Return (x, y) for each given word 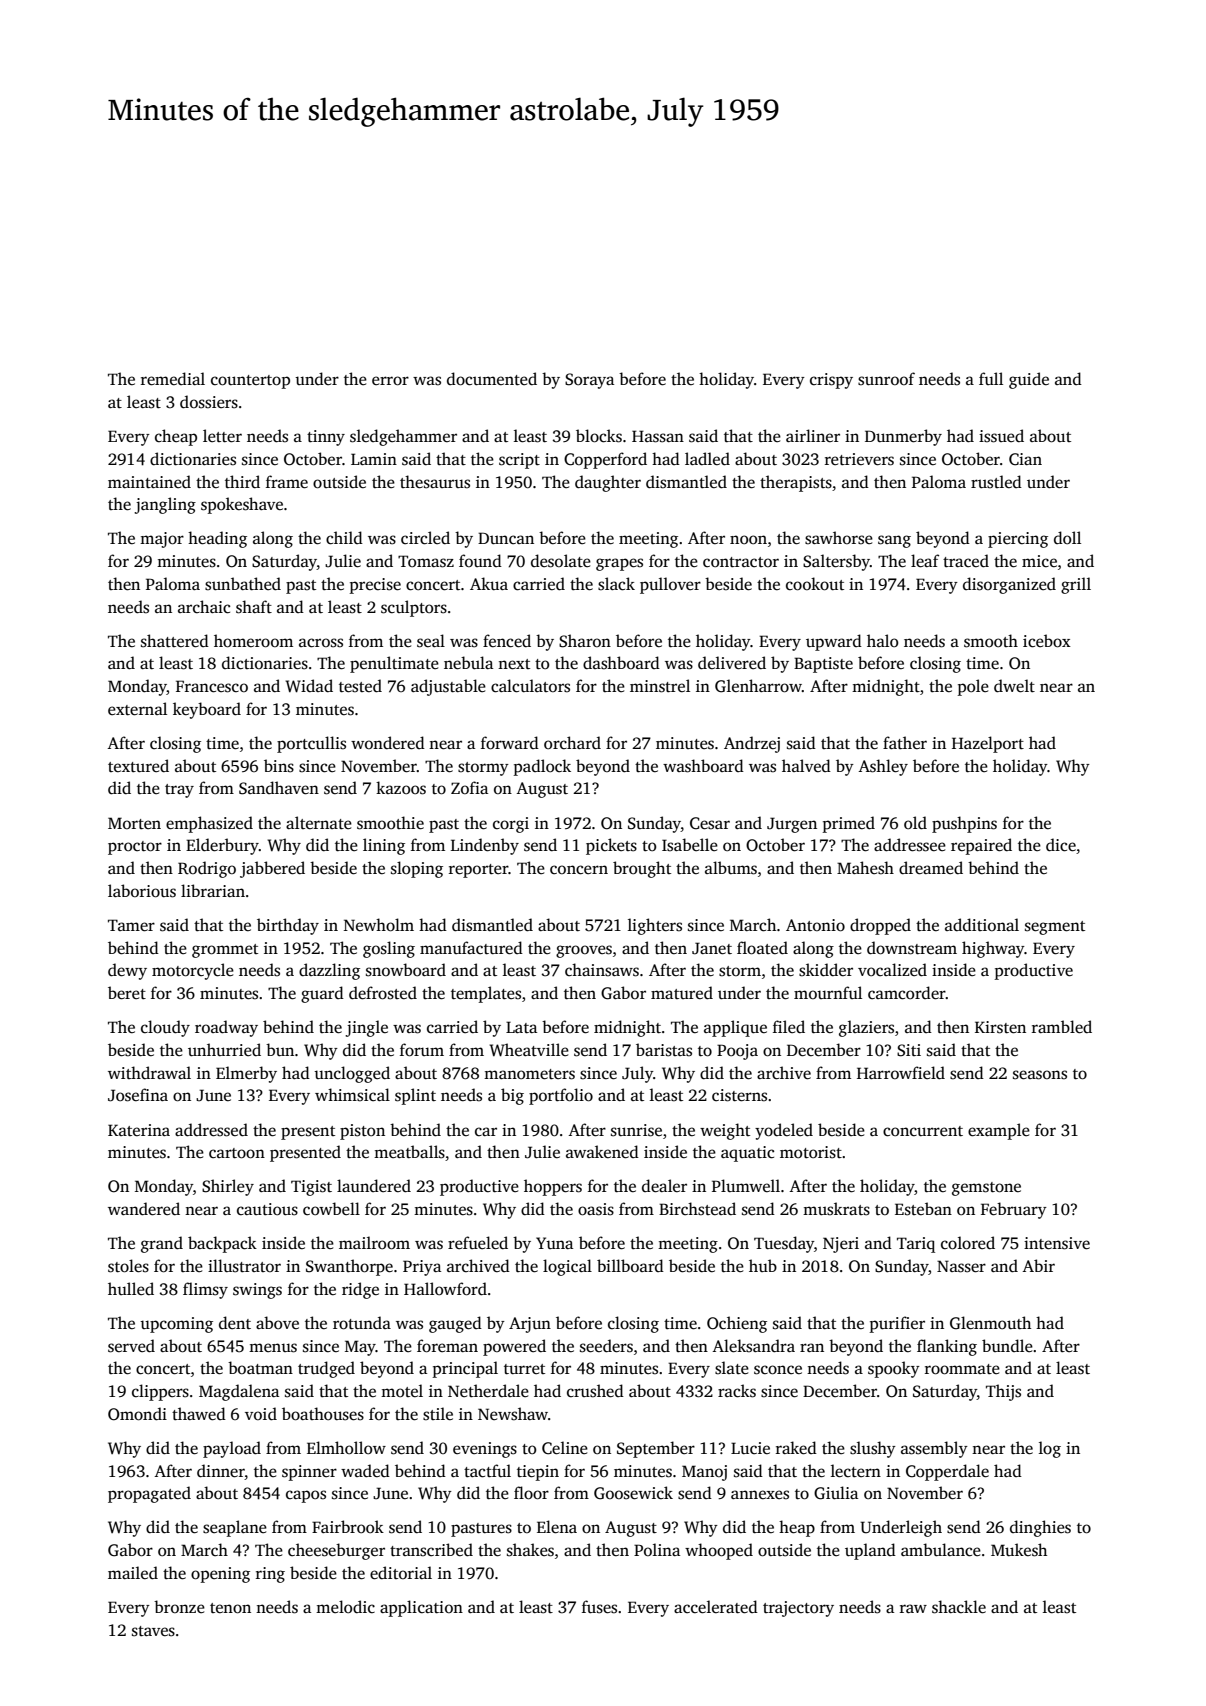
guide (1029, 380)
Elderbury (222, 846)
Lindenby (485, 846)
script (519, 461)
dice (1061, 845)
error (390, 381)
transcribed (431, 1550)
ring (270, 1575)
